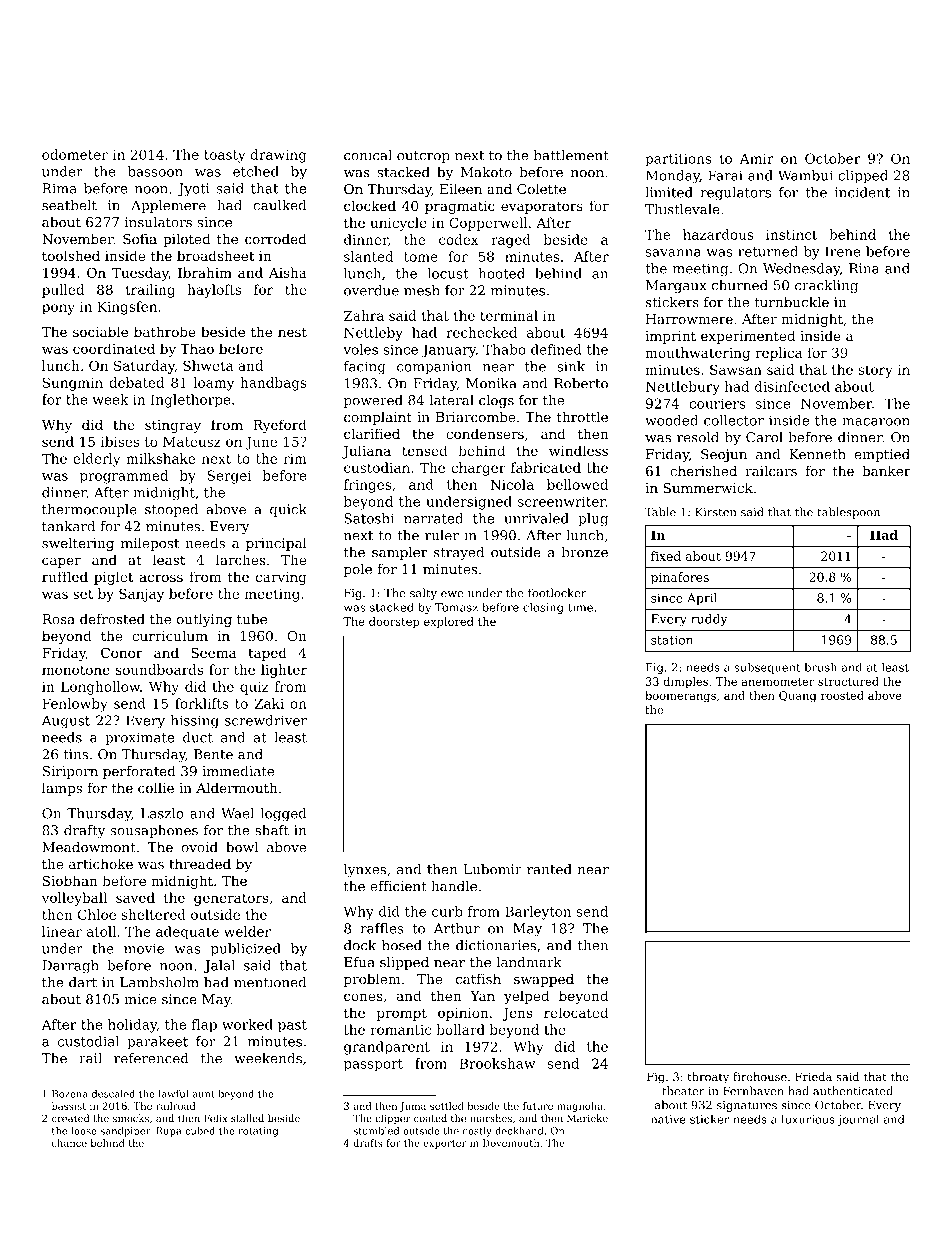 Image resolution: width=952 pixels, height=1233 pixels. What do you see at coordinates (842, 695) in the page?
I see `roosted` at bounding box center [842, 695].
